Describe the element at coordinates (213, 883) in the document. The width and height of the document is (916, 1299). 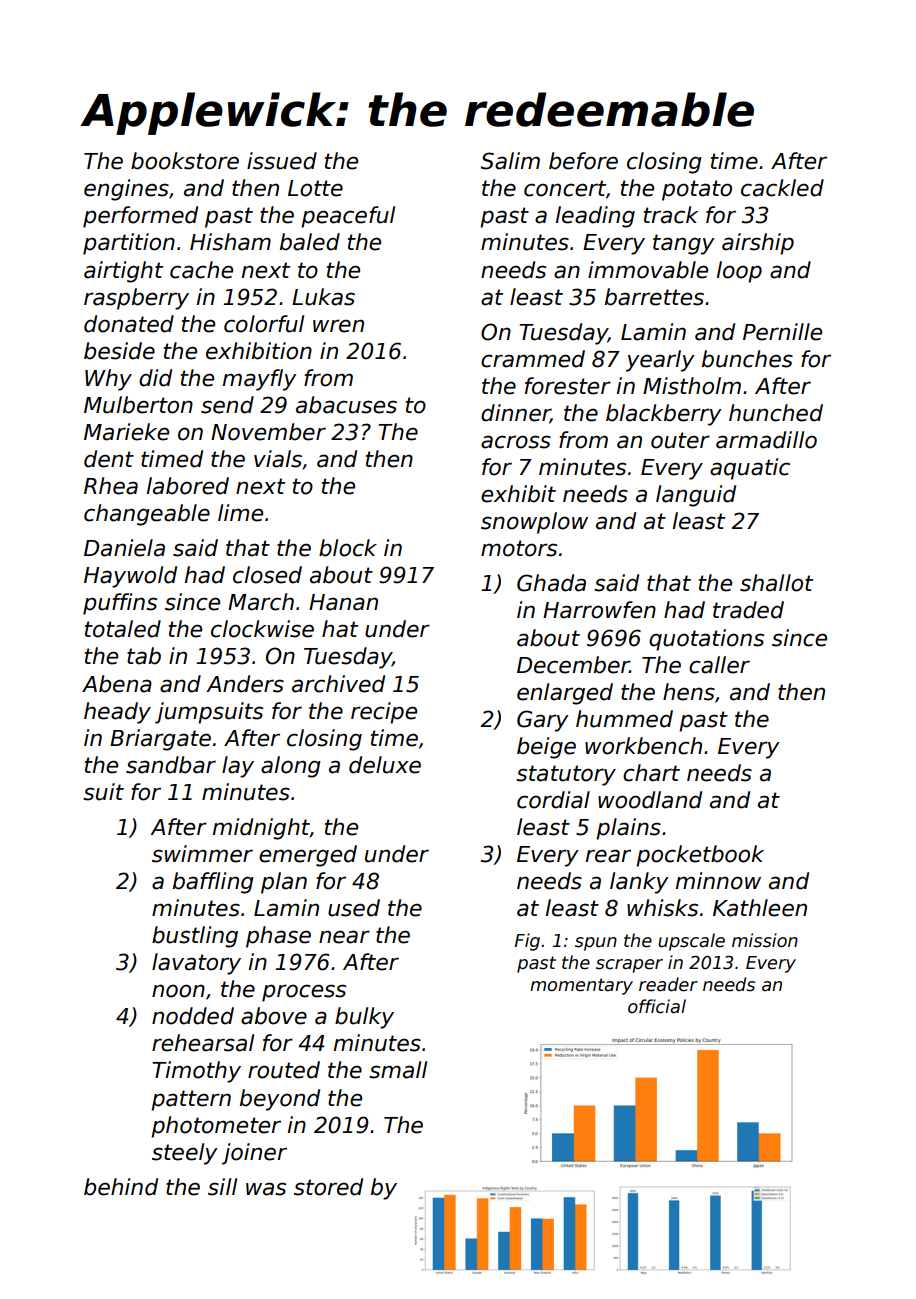
I see `baffling` at that location.
